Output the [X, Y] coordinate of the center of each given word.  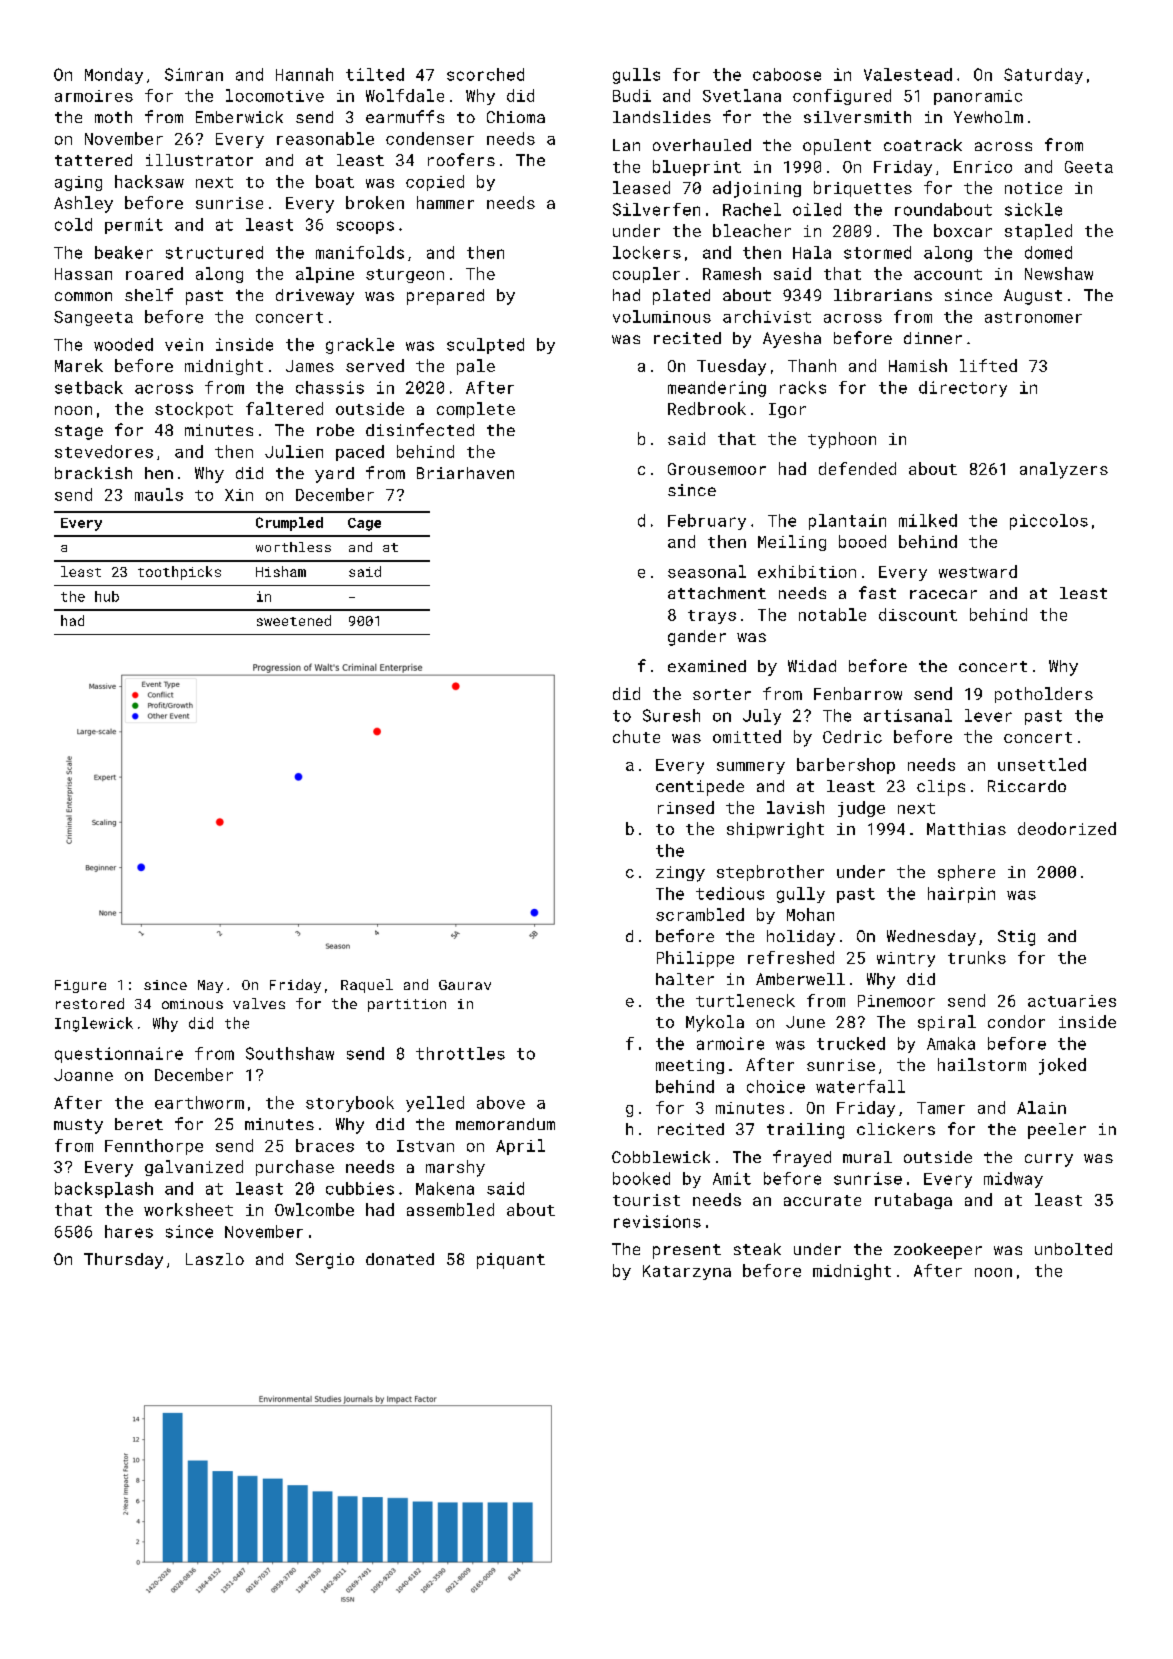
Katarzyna [687, 1272]
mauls [159, 494]
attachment [717, 593]
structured [214, 252]
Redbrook [707, 408]
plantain [847, 522]
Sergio [325, 1261]
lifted [988, 365]
